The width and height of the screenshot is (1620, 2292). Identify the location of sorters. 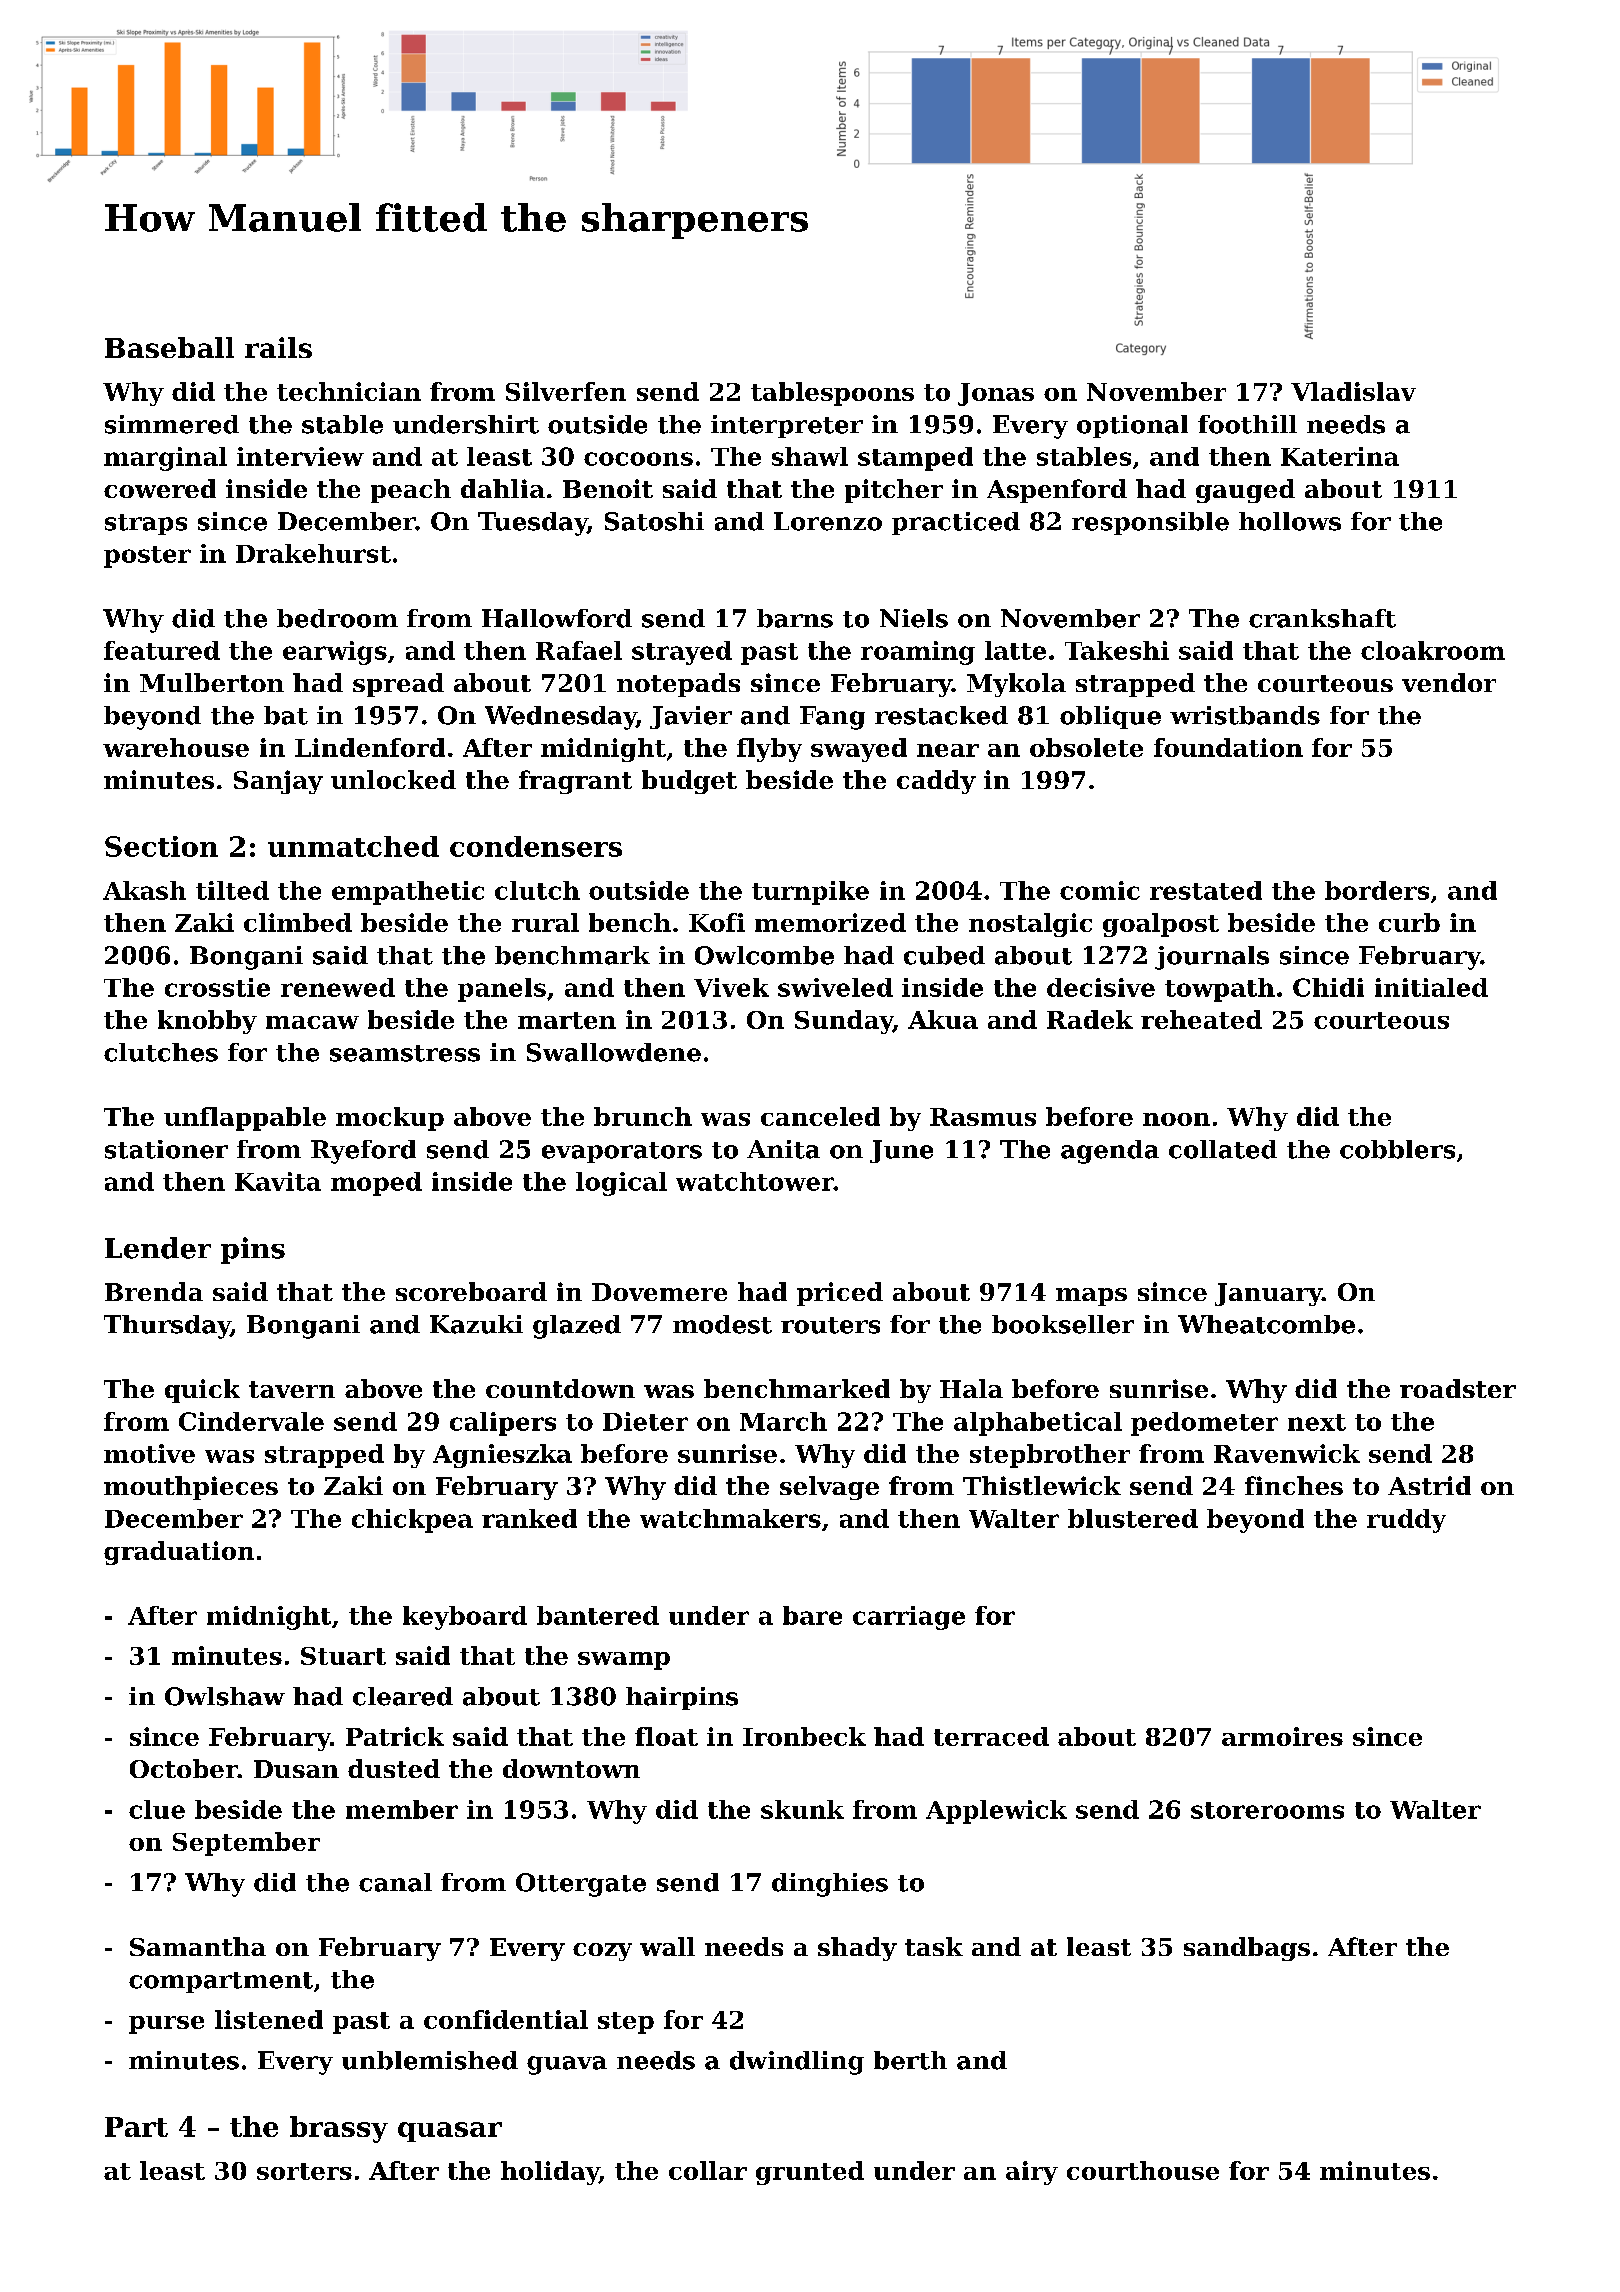
(304, 2171).
